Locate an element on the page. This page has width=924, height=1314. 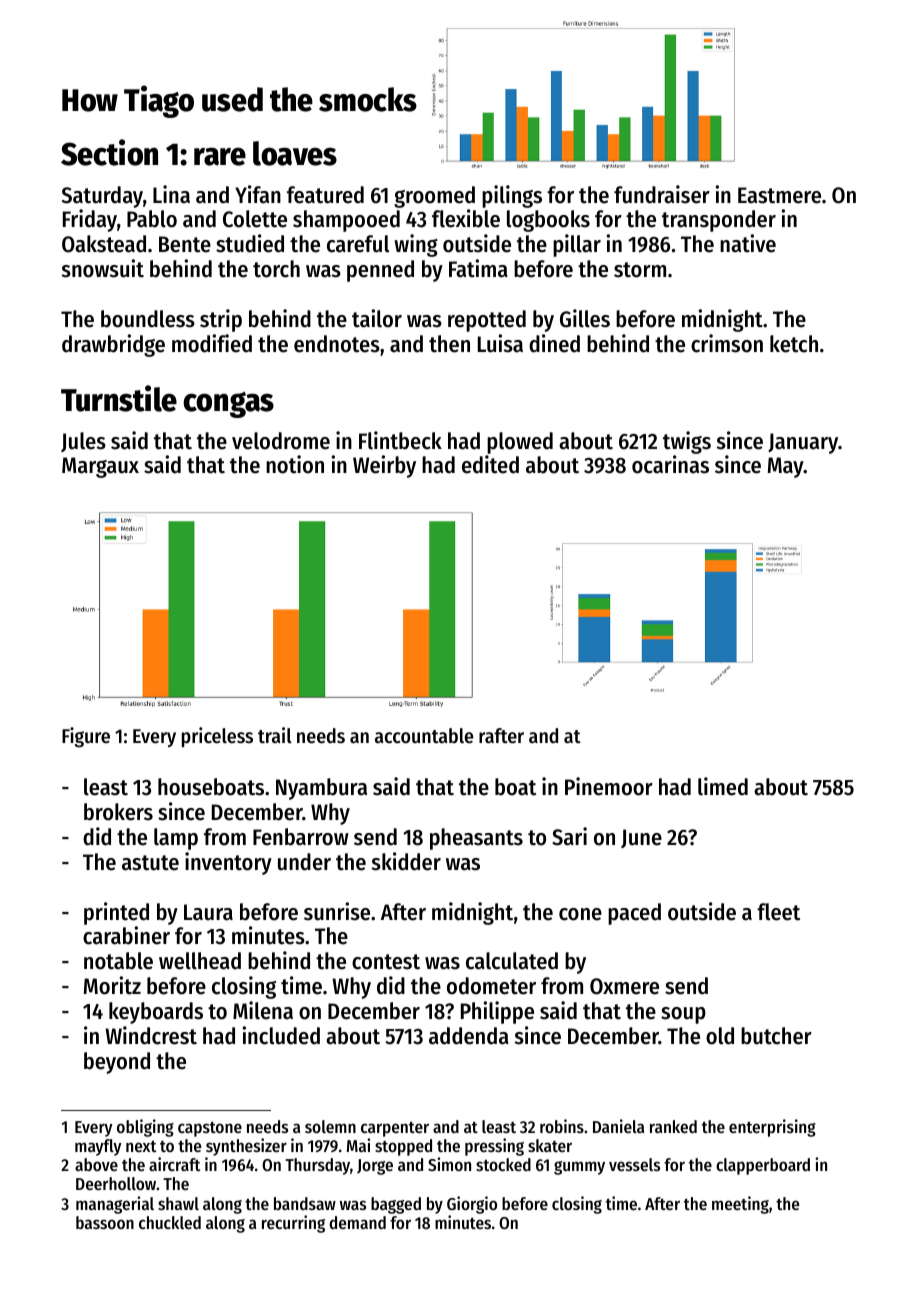
brokers is located at coordinates (118, 812).
